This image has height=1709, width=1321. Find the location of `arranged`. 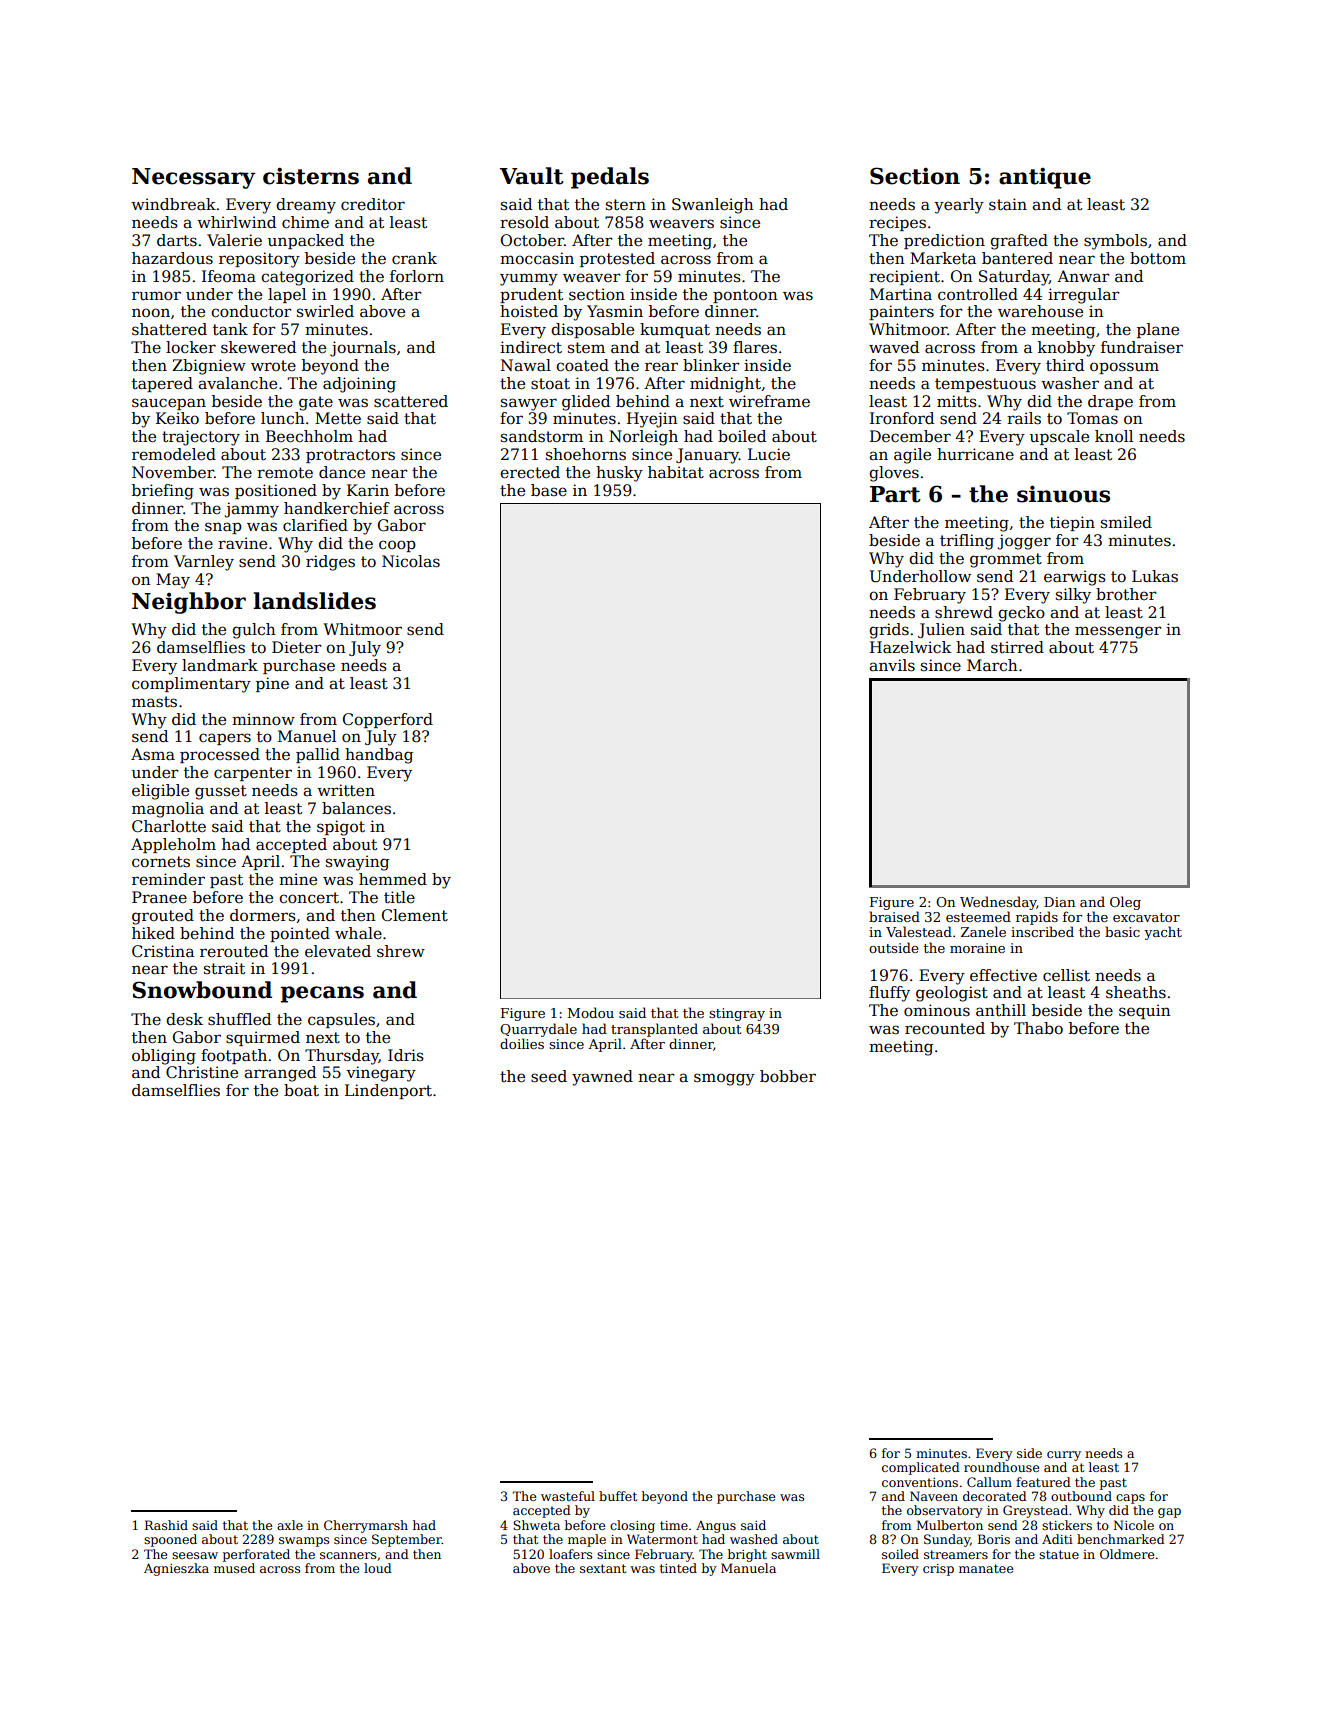

arranged is located at coordinates (280, 1074).
